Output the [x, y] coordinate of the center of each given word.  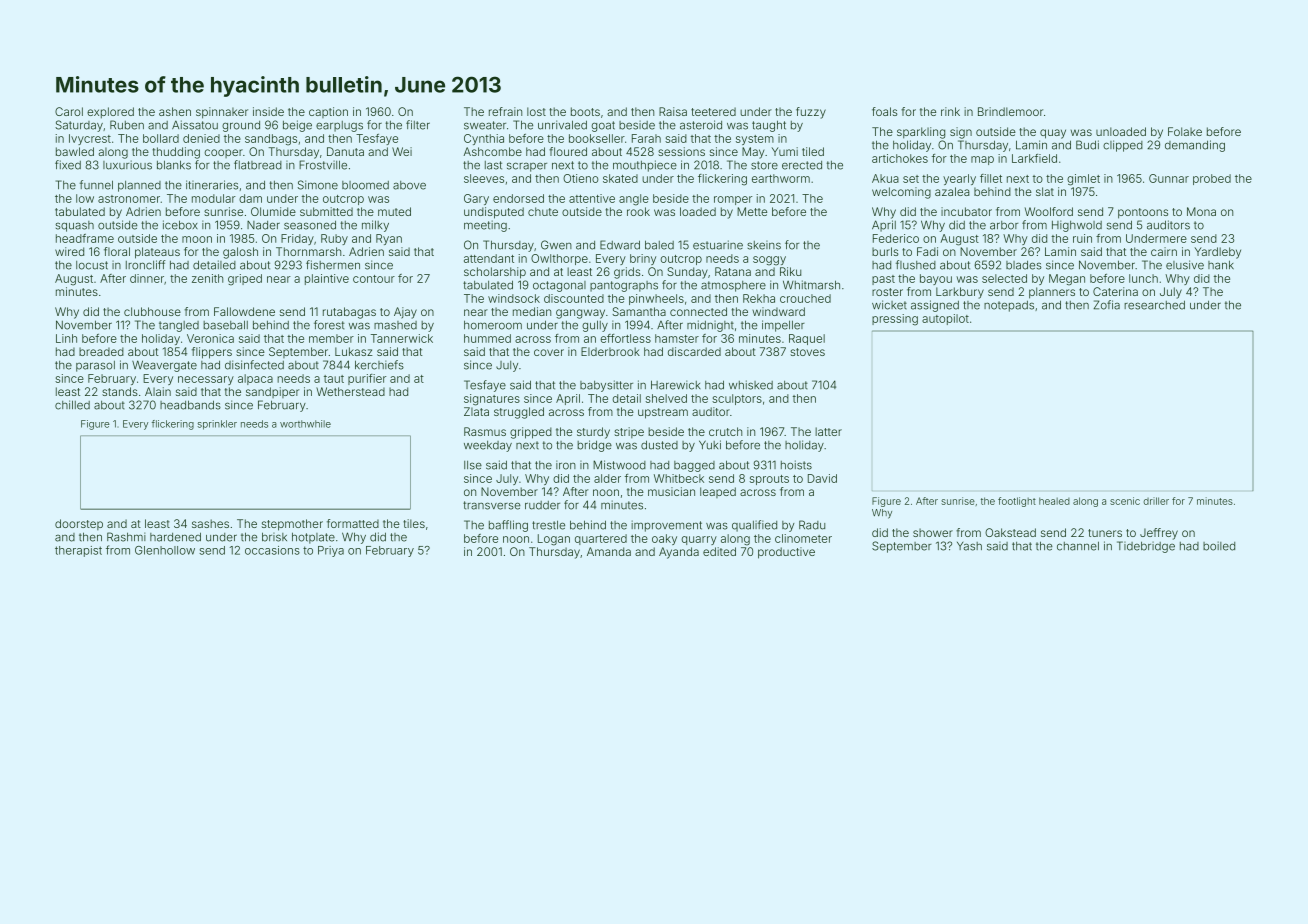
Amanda [609, 551]
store [764, 165]
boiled [1219, 546]
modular [214, 198]
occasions [272, 550]
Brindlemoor [1010, 111]
